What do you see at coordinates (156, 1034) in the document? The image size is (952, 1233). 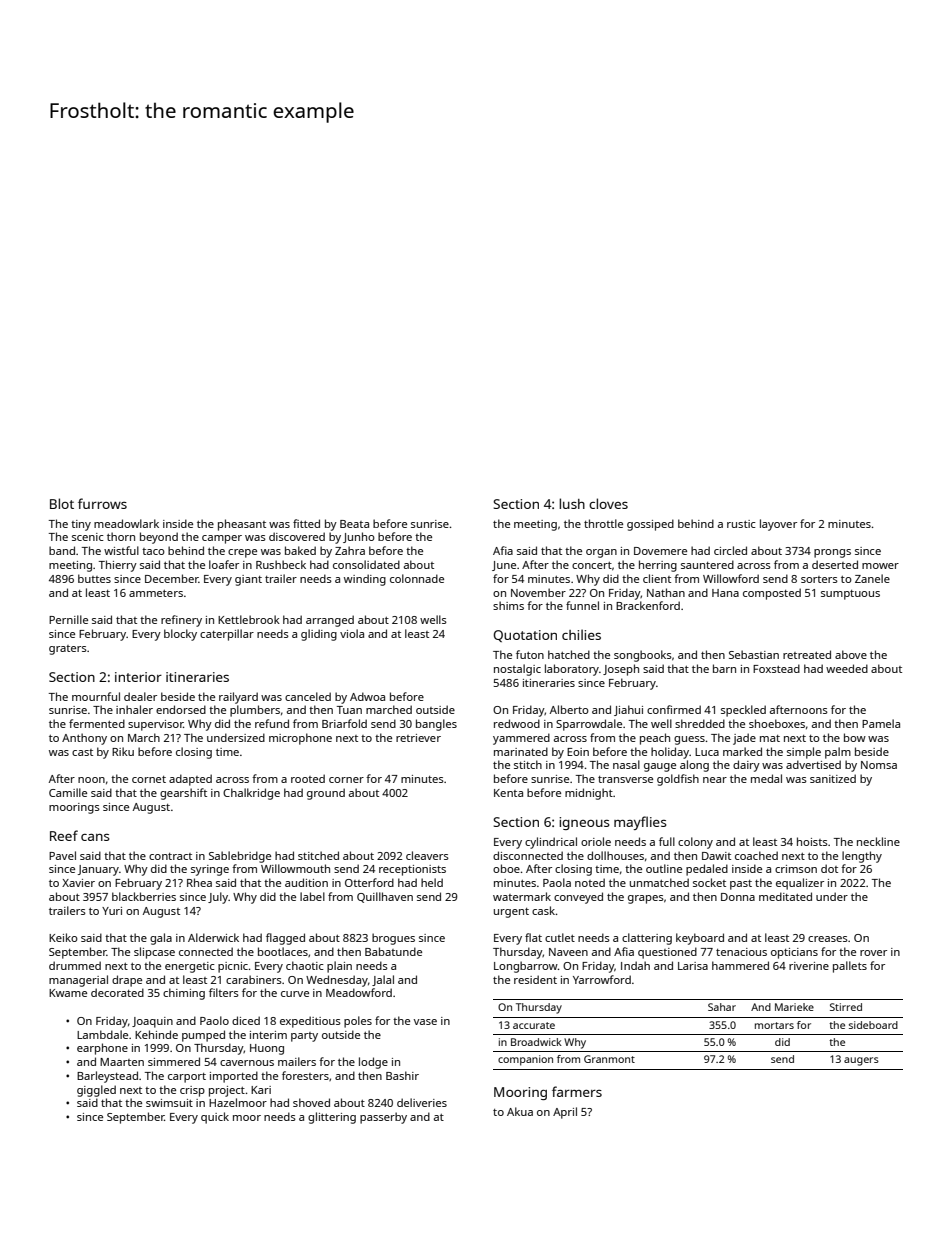 I see `Kehinde` at bounding box center [156, 1034].
